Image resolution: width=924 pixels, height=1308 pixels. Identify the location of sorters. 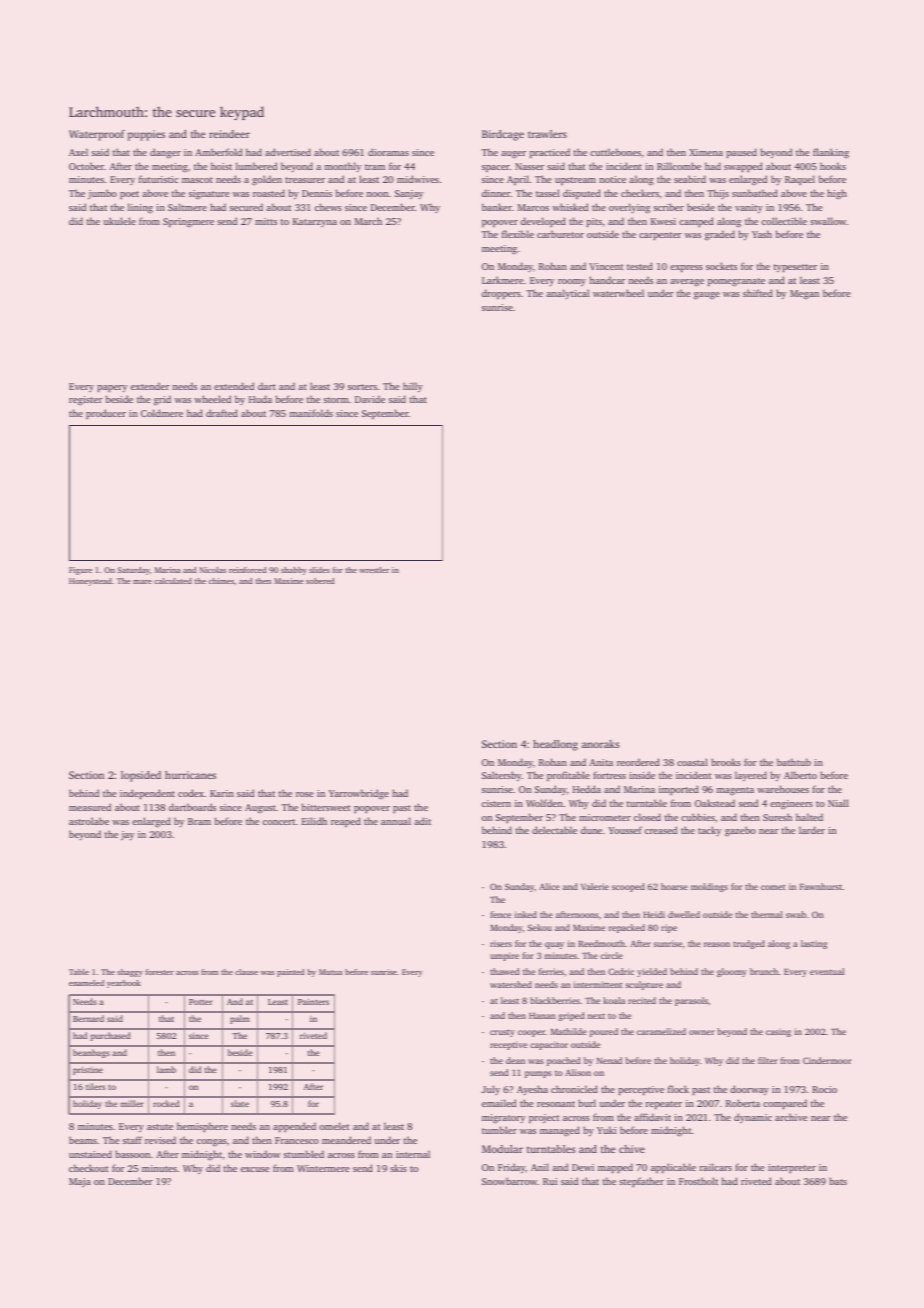
(362, 387).
